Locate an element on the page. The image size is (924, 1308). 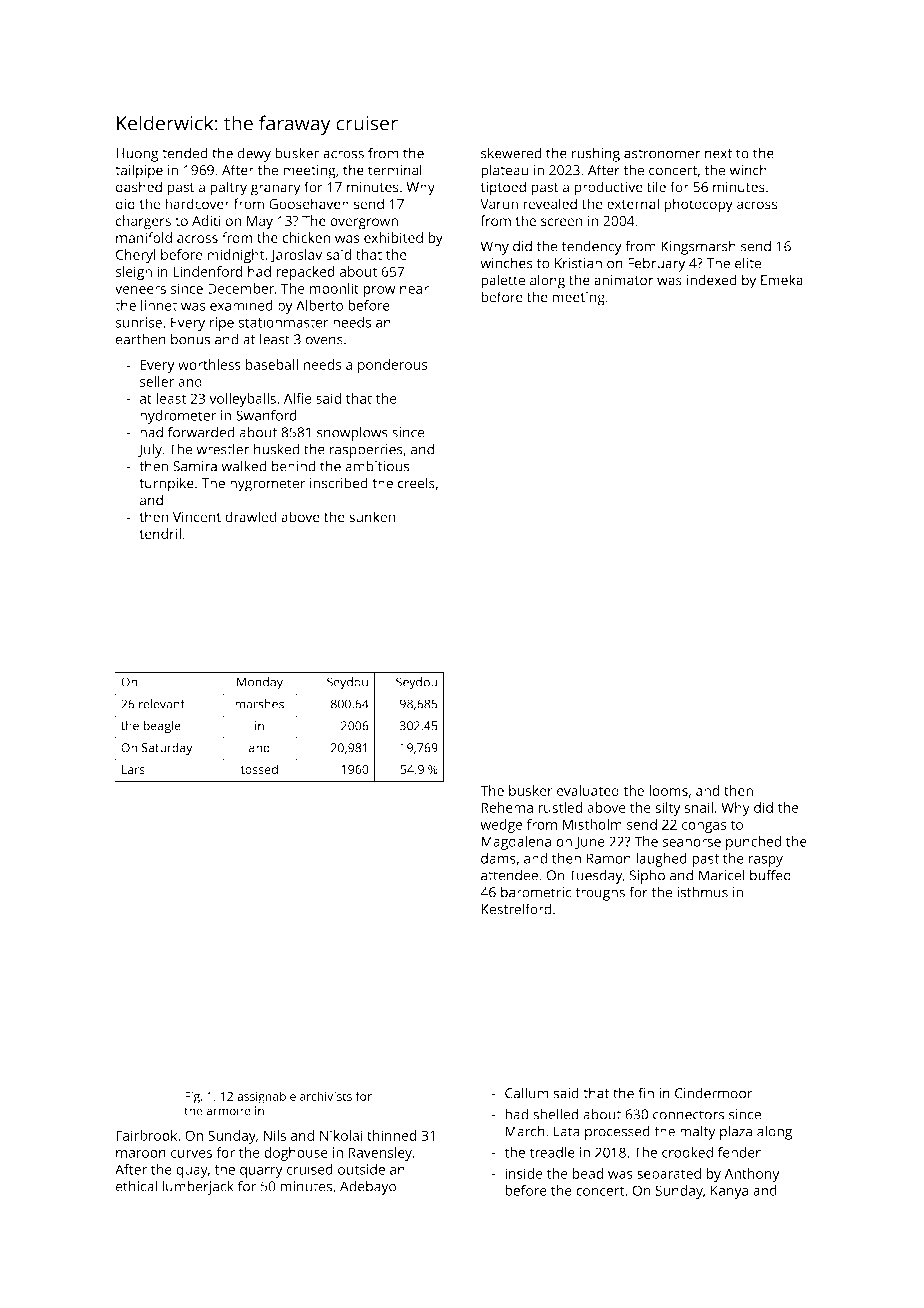
Samira is located at coordinates (195, 466).
